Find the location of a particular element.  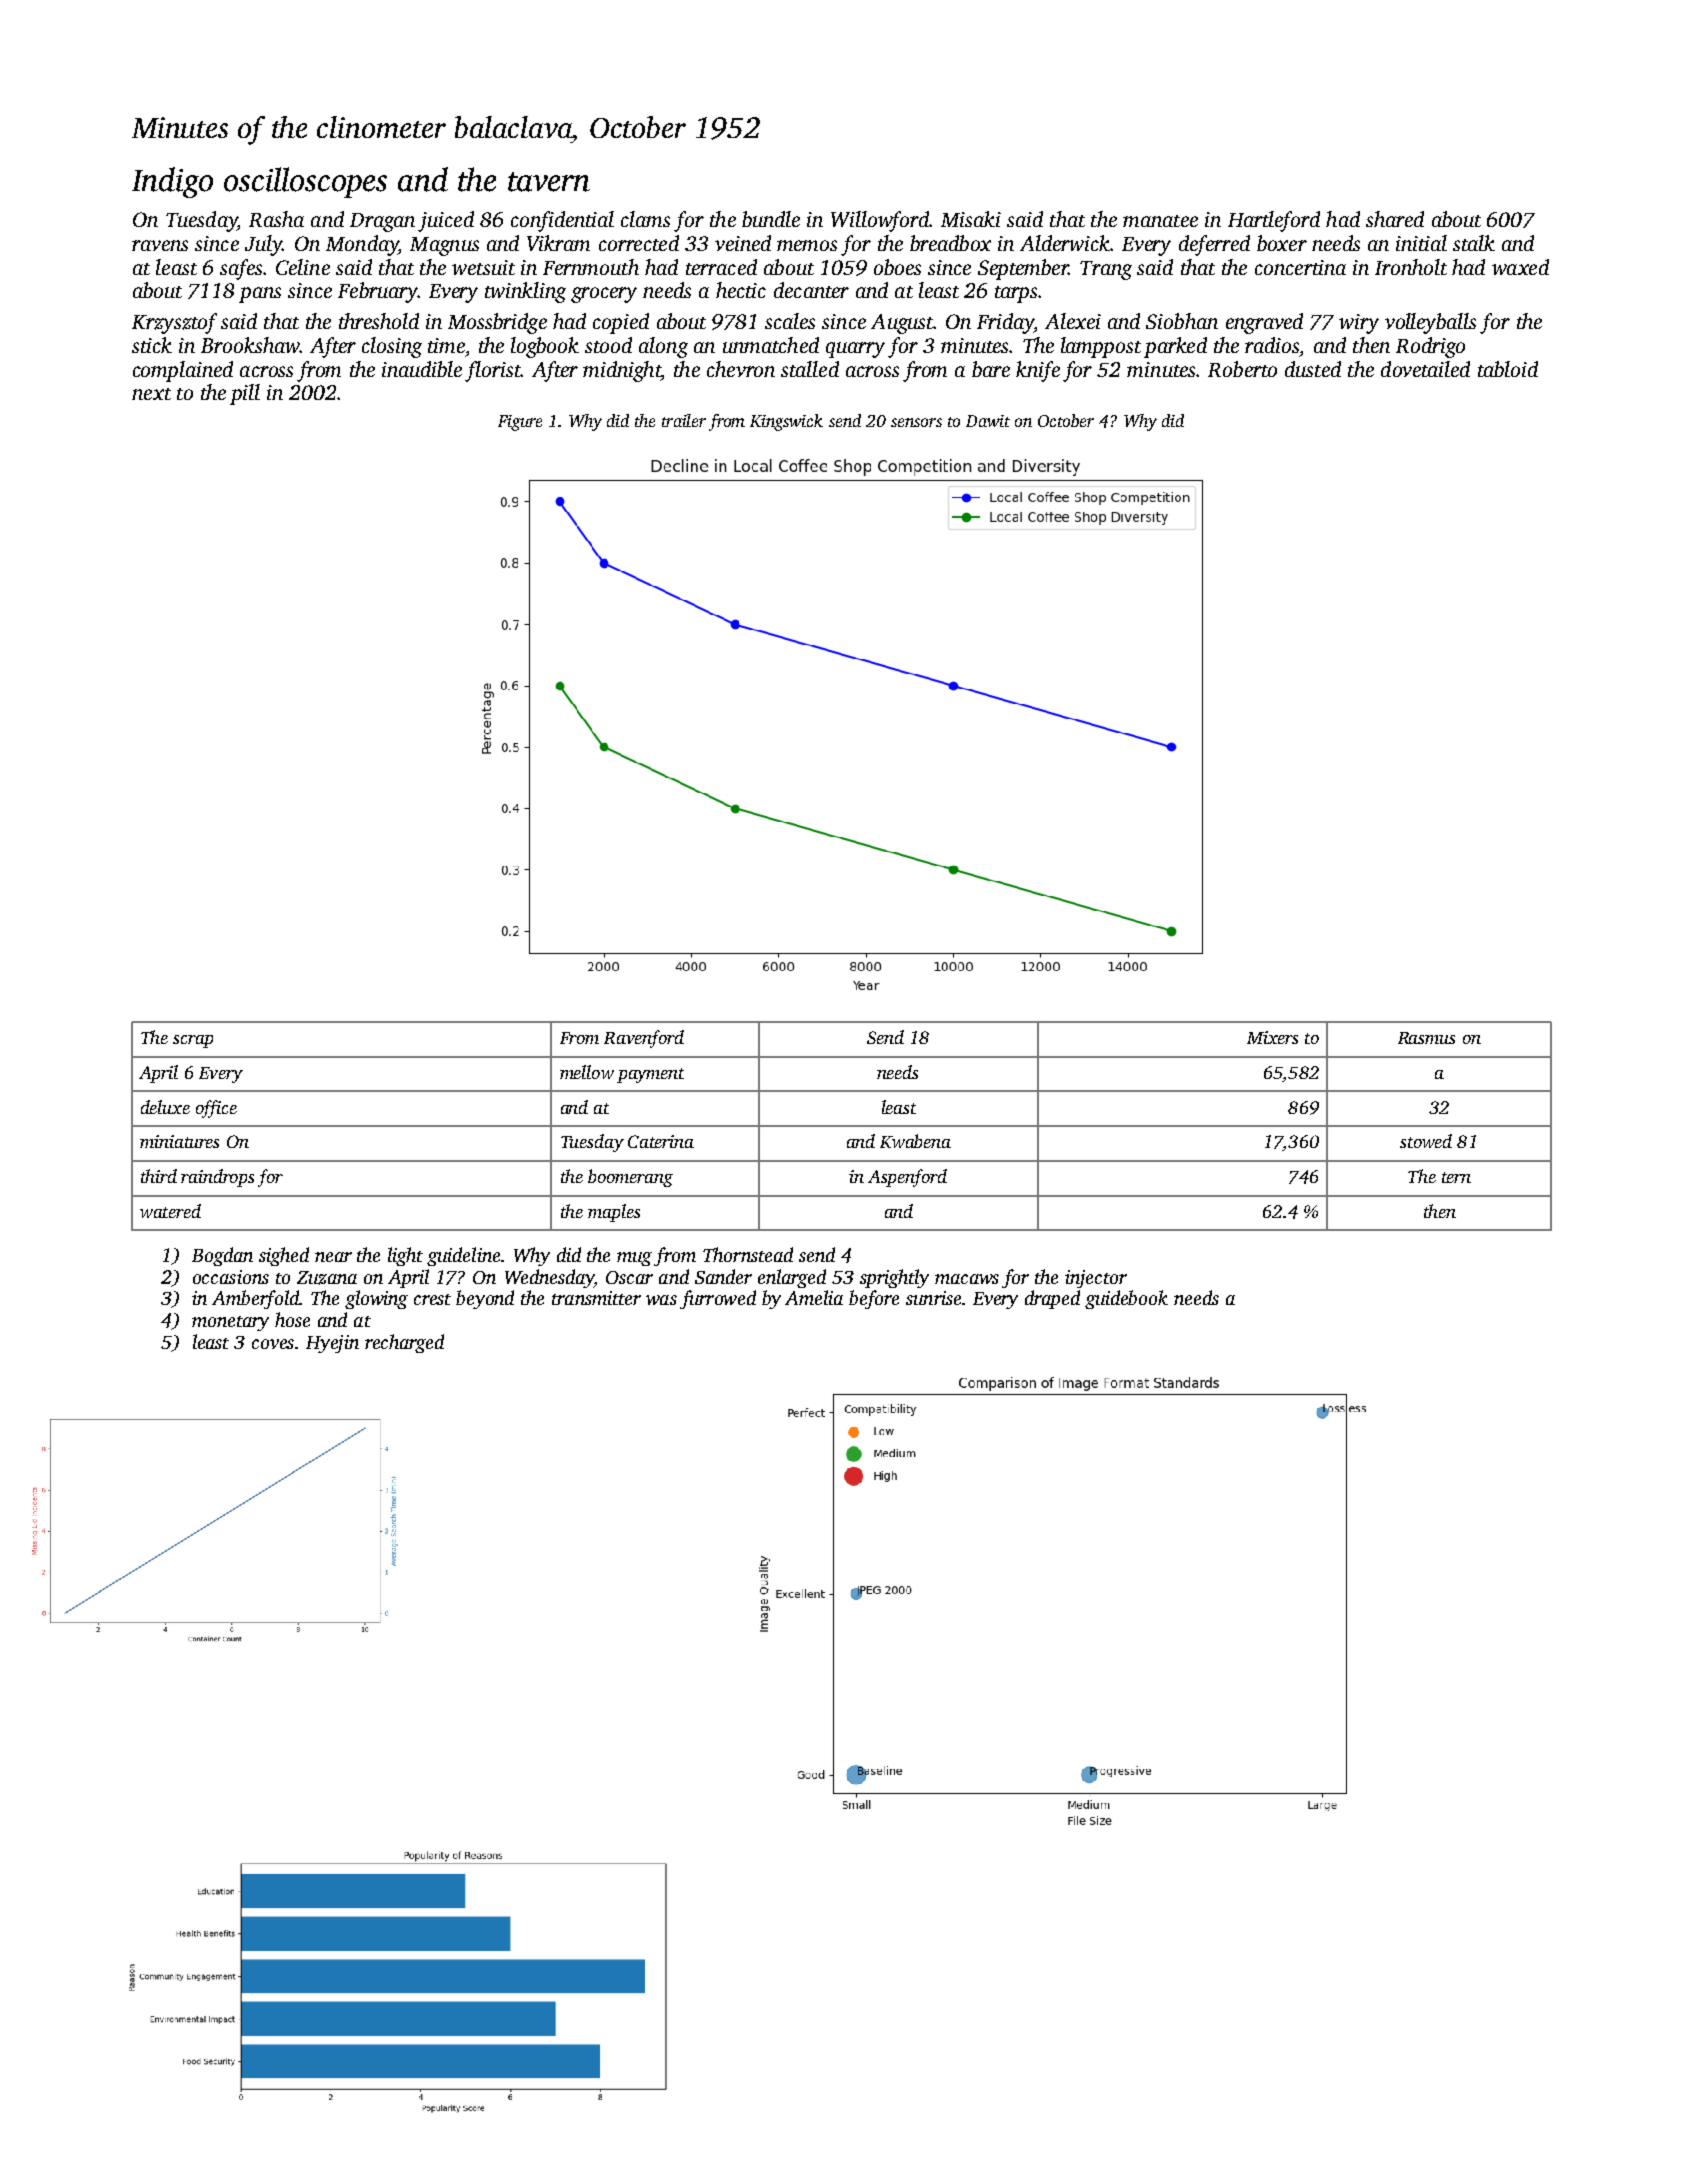

clams is located at coordinates (645, 219).
